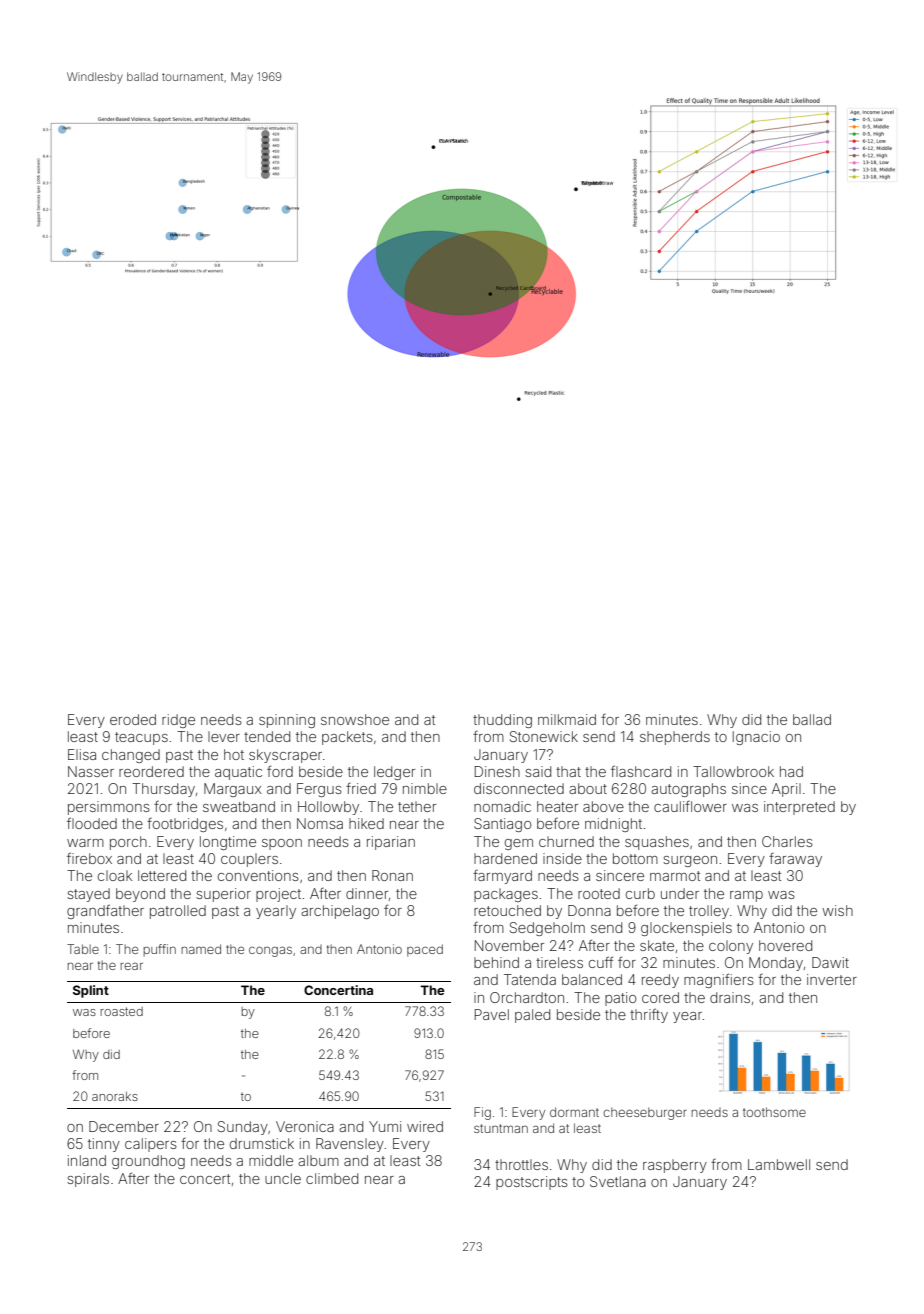 The width and height of the screenshot is (924, 1314). I want to click on eroded, so click(133, 719).
